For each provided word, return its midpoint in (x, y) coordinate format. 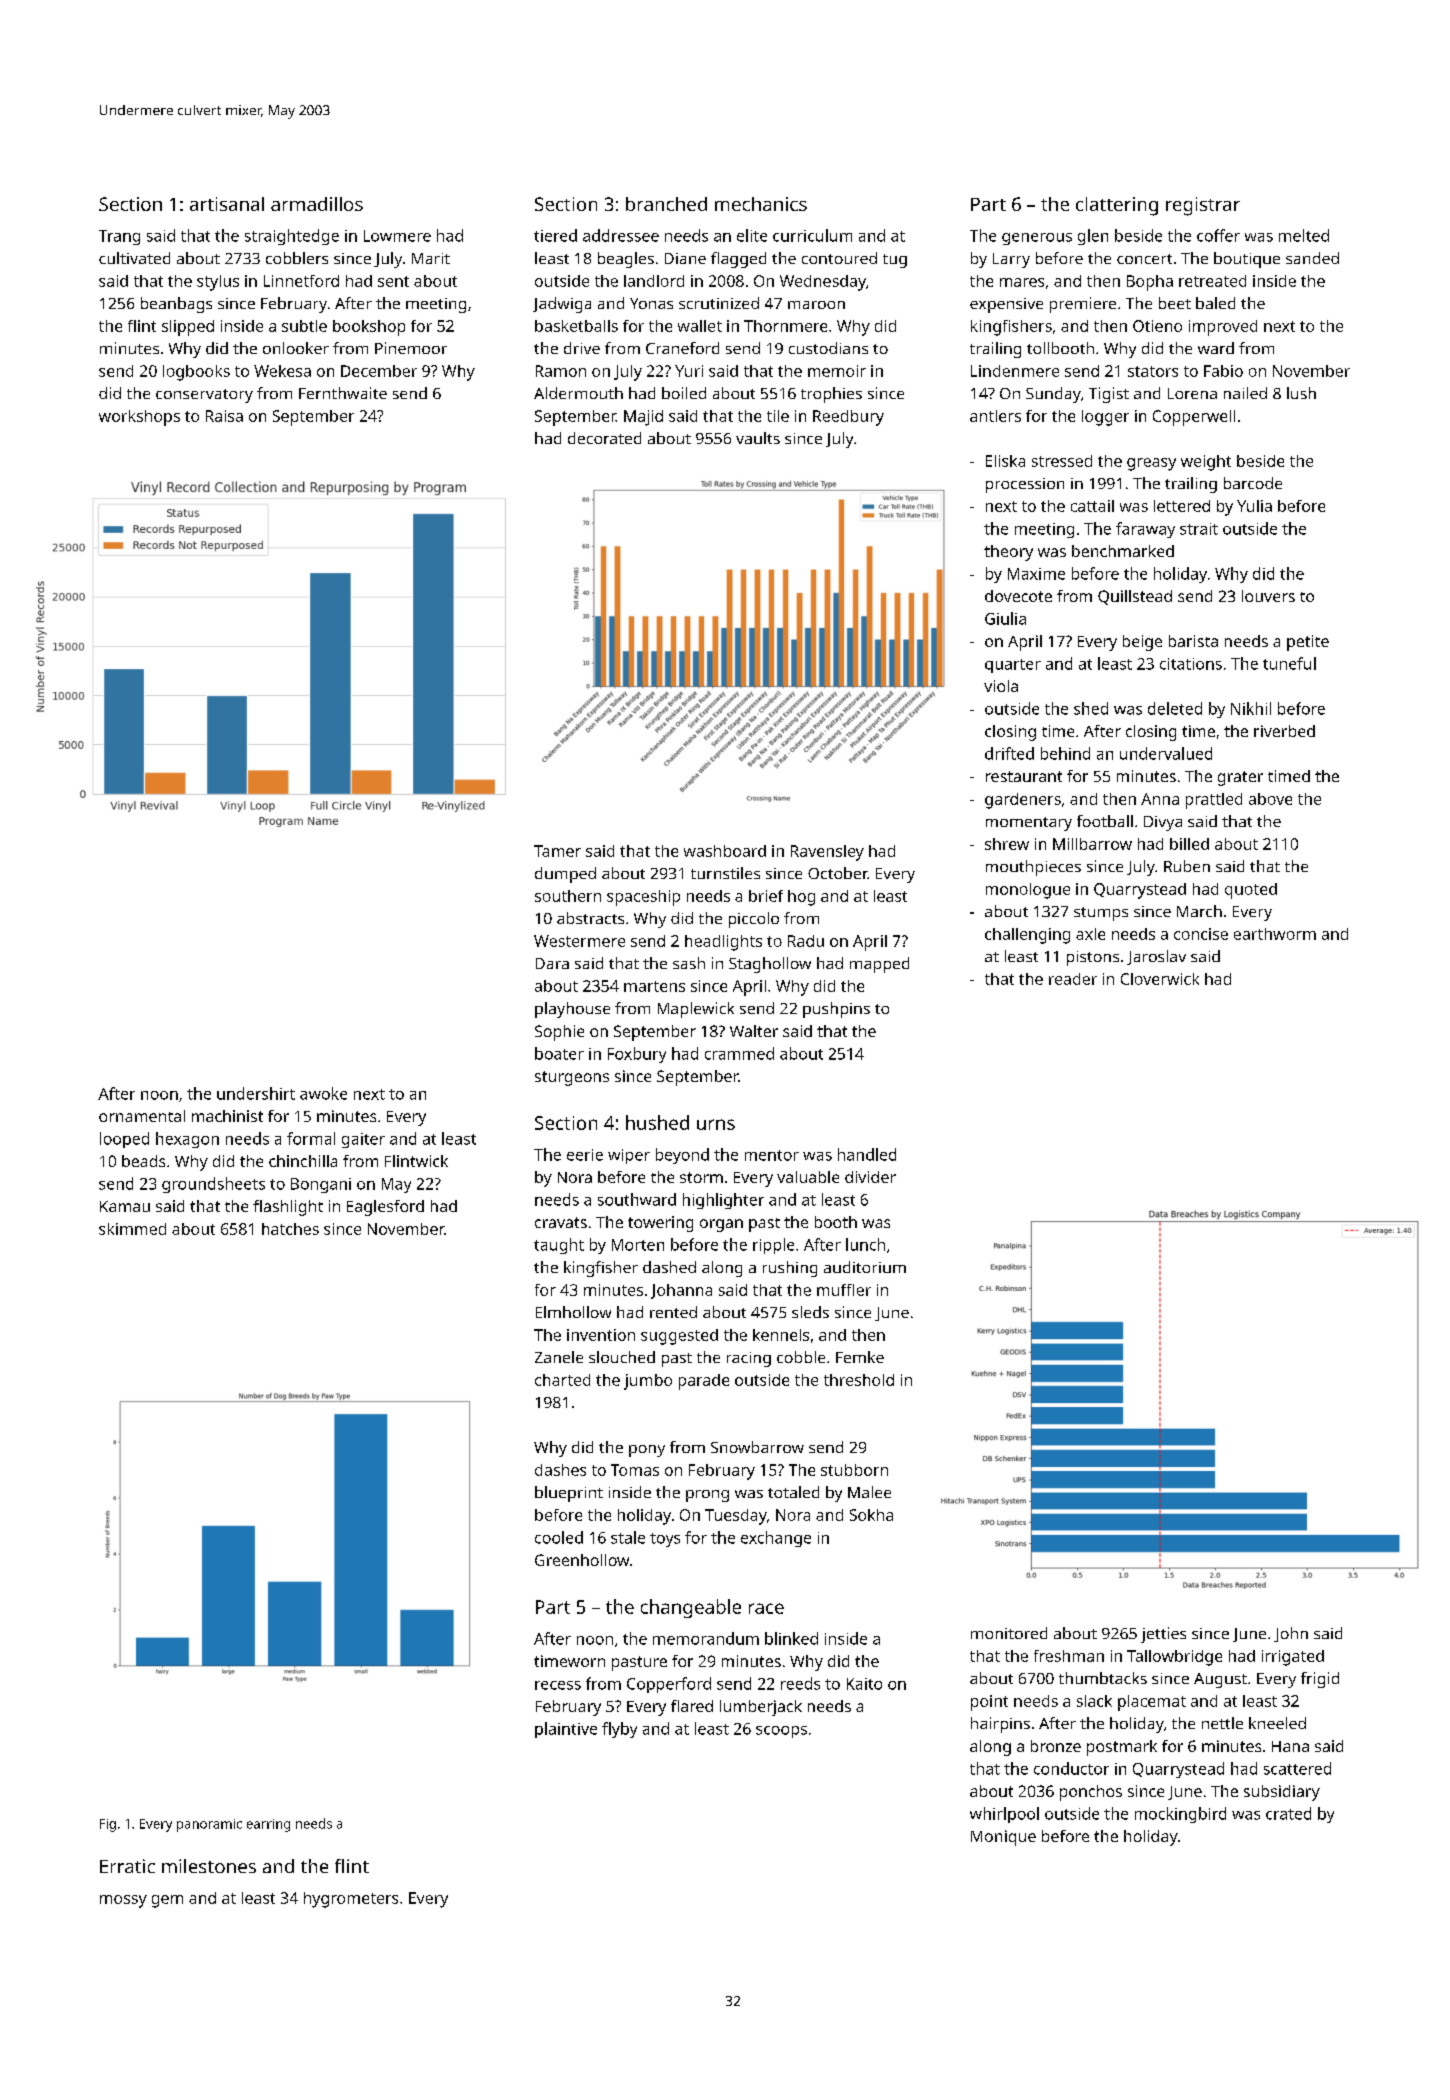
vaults (758, 438)
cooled (559, 1537)
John (1291, 1634)
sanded (1312, 258)
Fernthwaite (343, 393)
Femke (860, 1357)
